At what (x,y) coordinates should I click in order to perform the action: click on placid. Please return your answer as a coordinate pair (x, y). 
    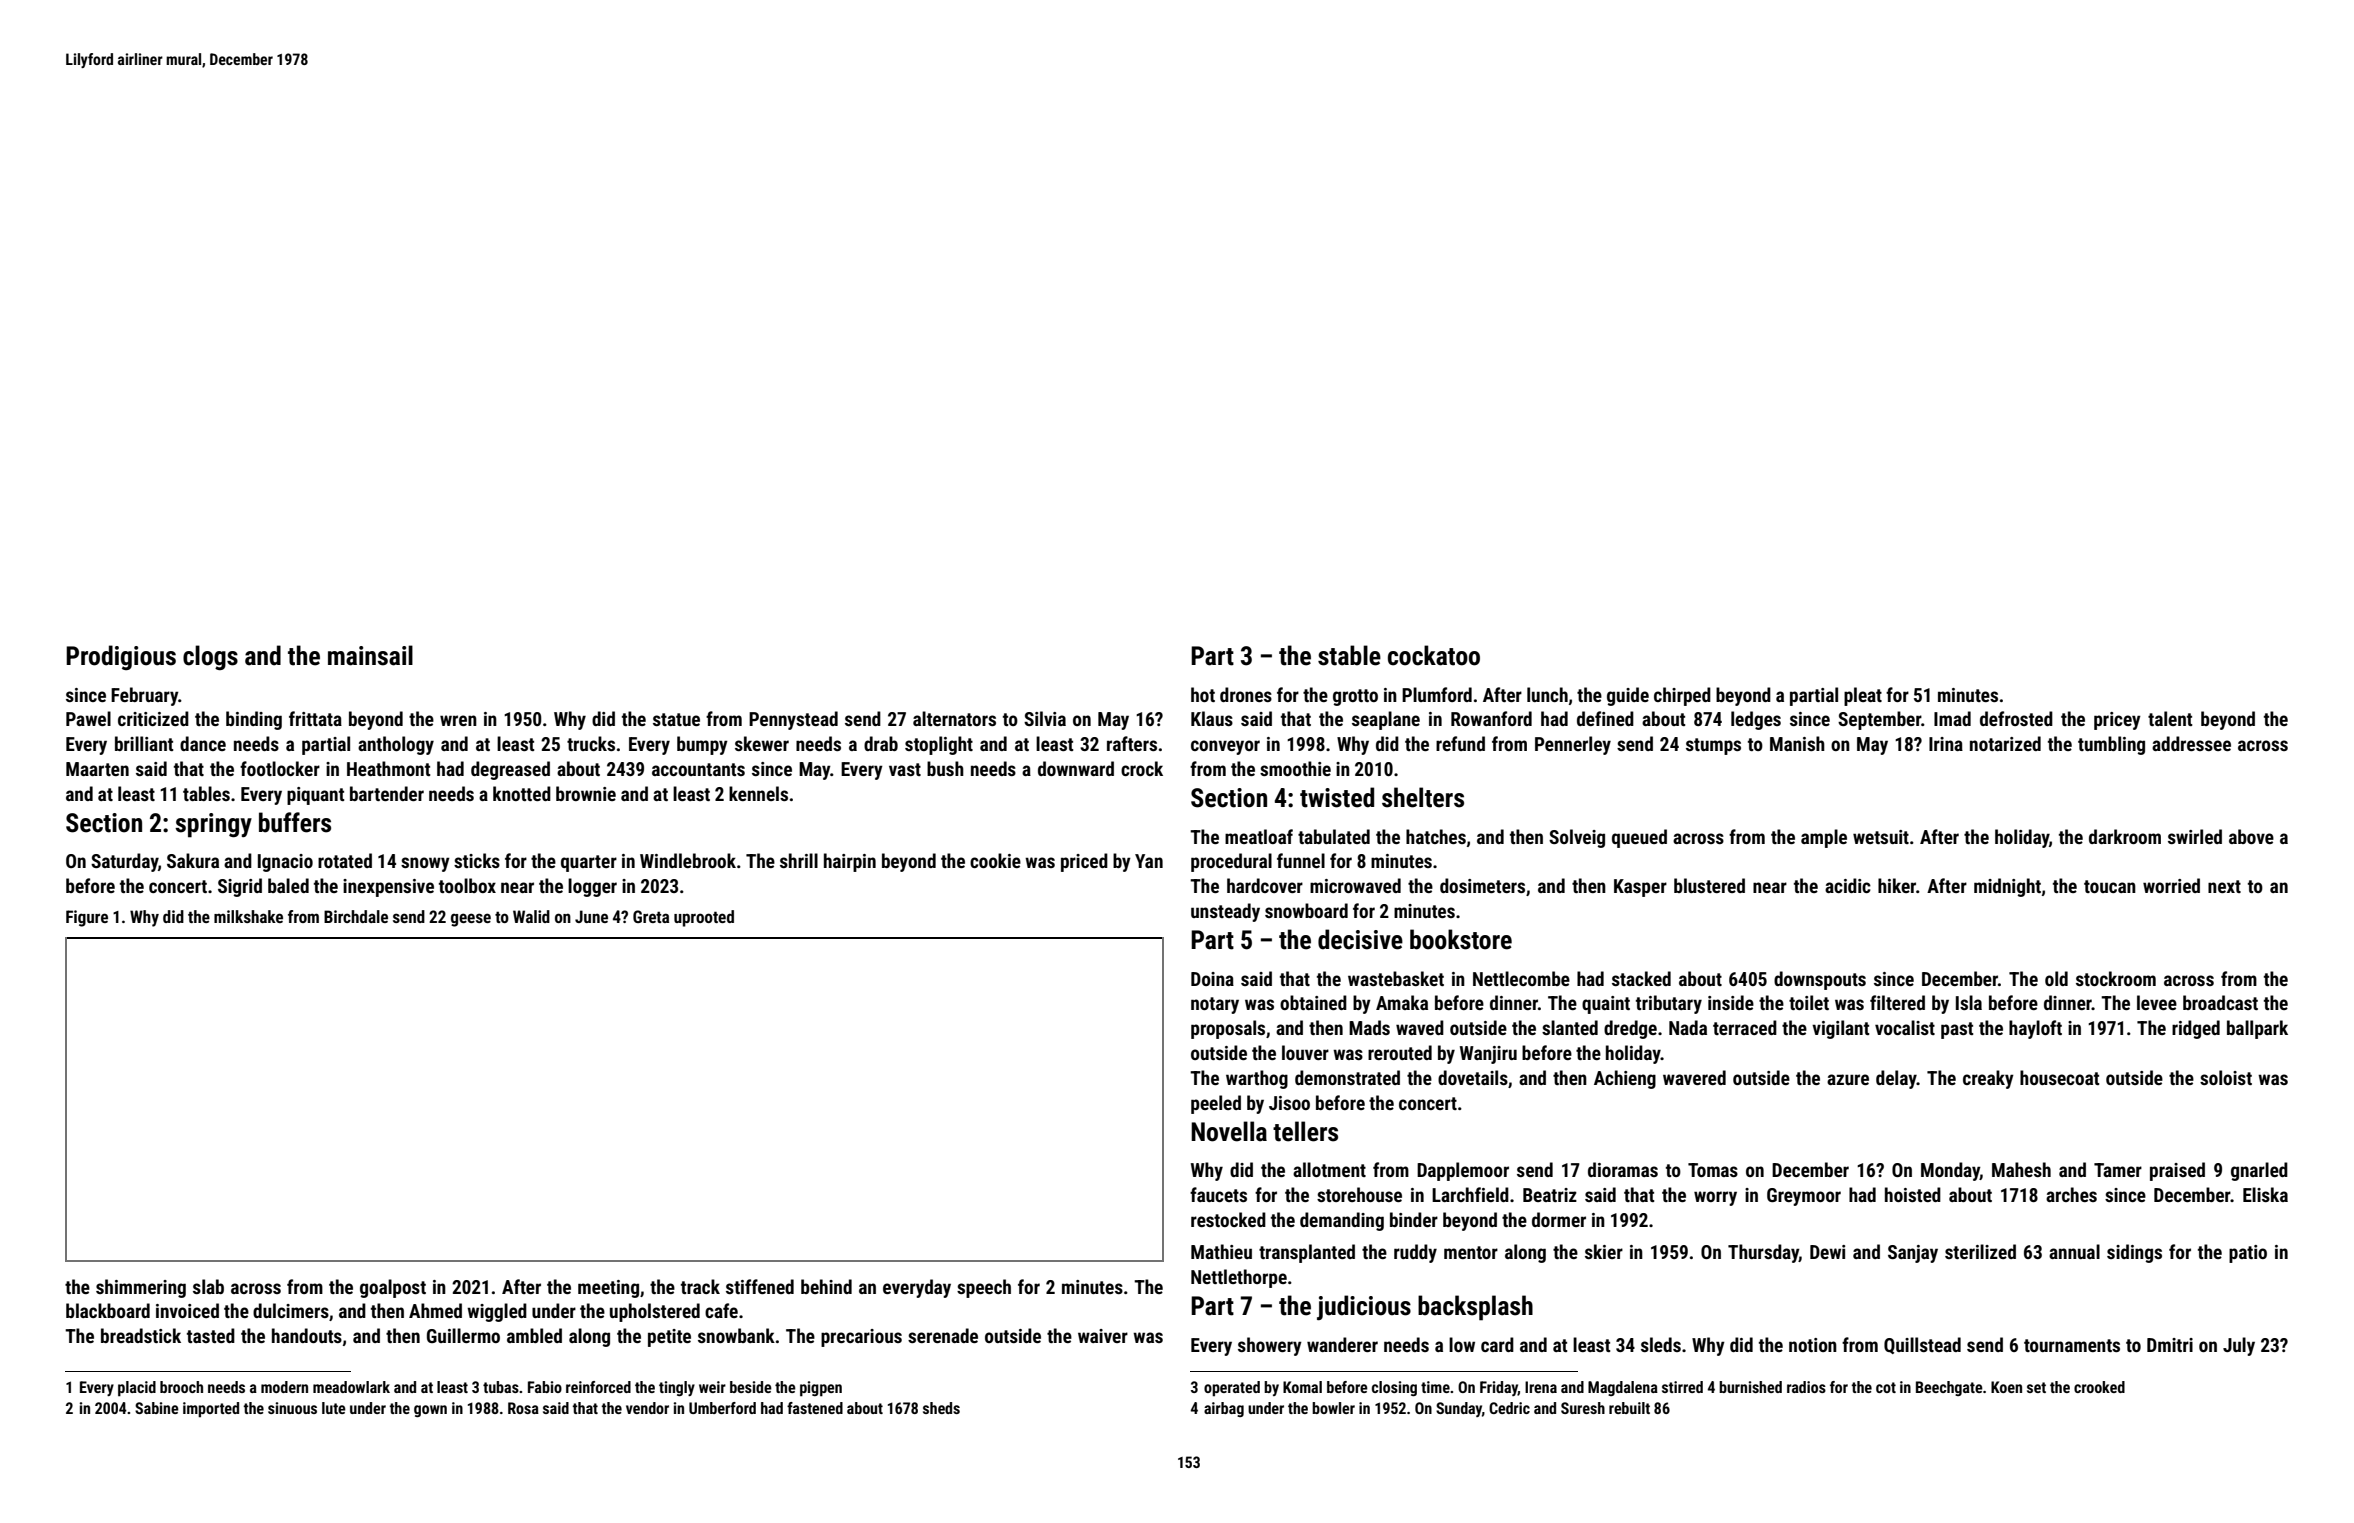
    Looking at the image, I should click on (137, 1389).
